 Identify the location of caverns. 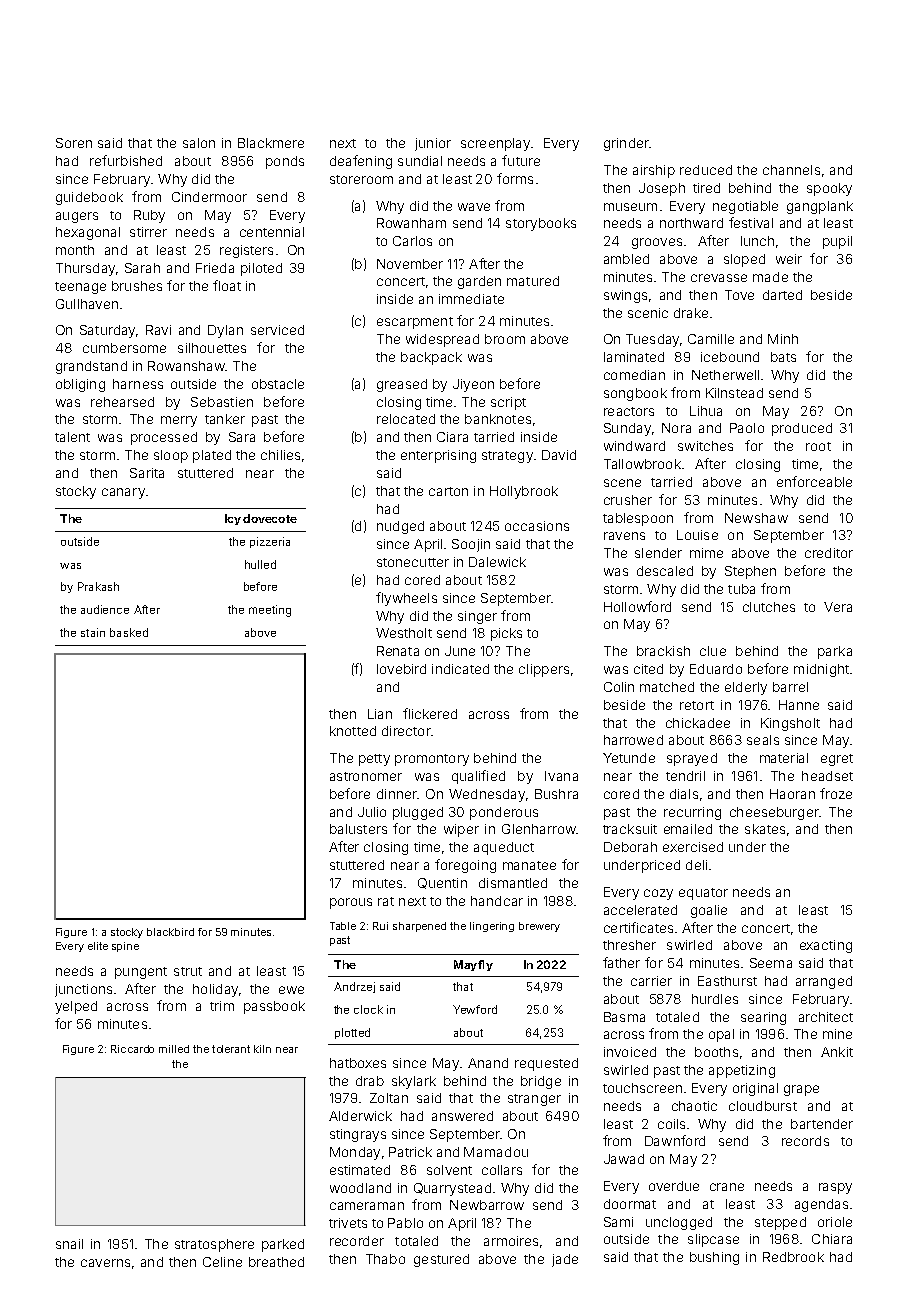
(105, 1263).
